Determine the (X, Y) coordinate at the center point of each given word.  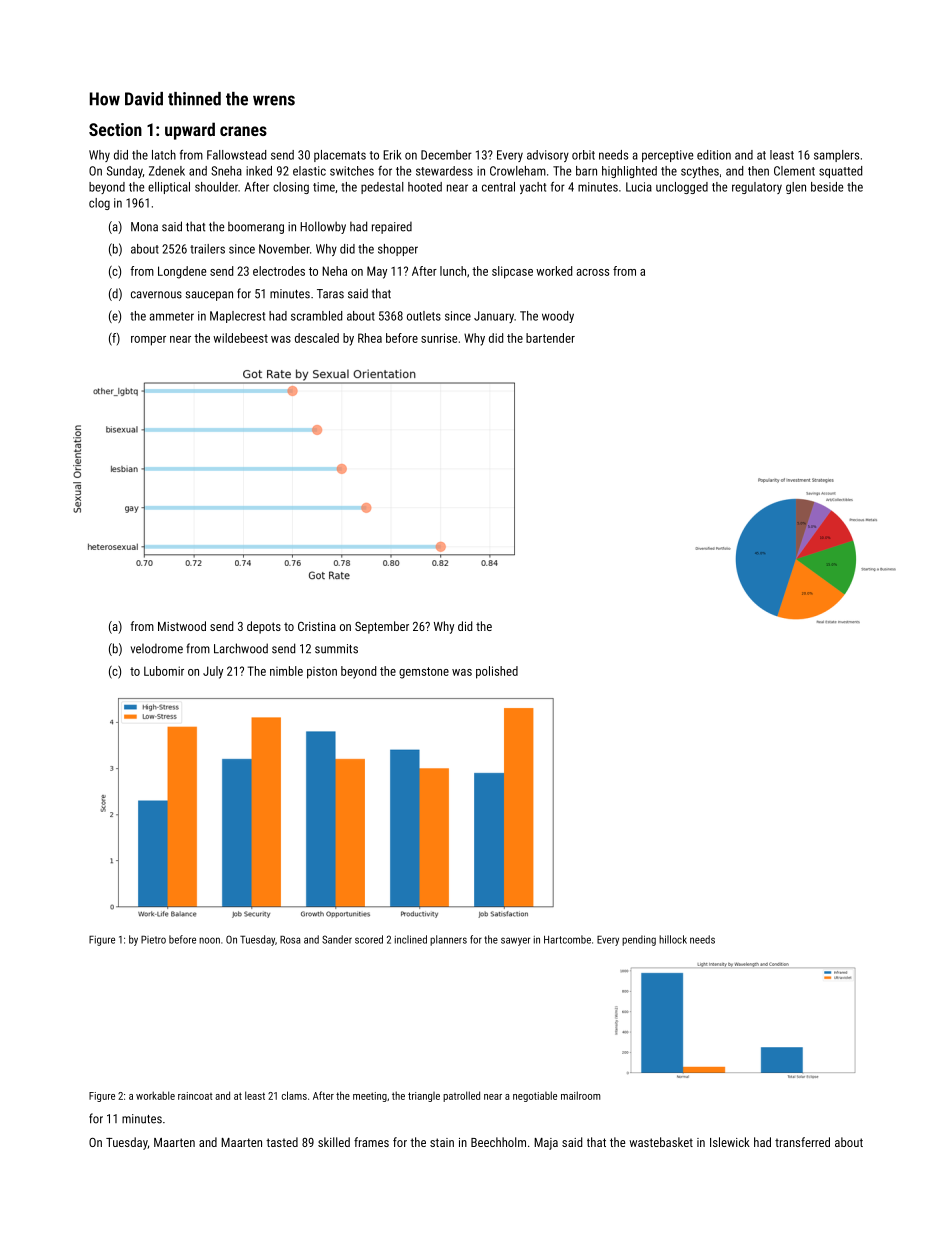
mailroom (581, 1095)
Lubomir (164, 671)
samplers (836, 156)
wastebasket (661, 1142)
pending (639, 940)
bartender (550, 338)
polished (497, 672)
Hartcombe (567, 939)
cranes (243, 131)
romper (148, 341)
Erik (392, 155)
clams (294, 1095)
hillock (673, 939)
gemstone (424, 673)
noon (209, 940)
